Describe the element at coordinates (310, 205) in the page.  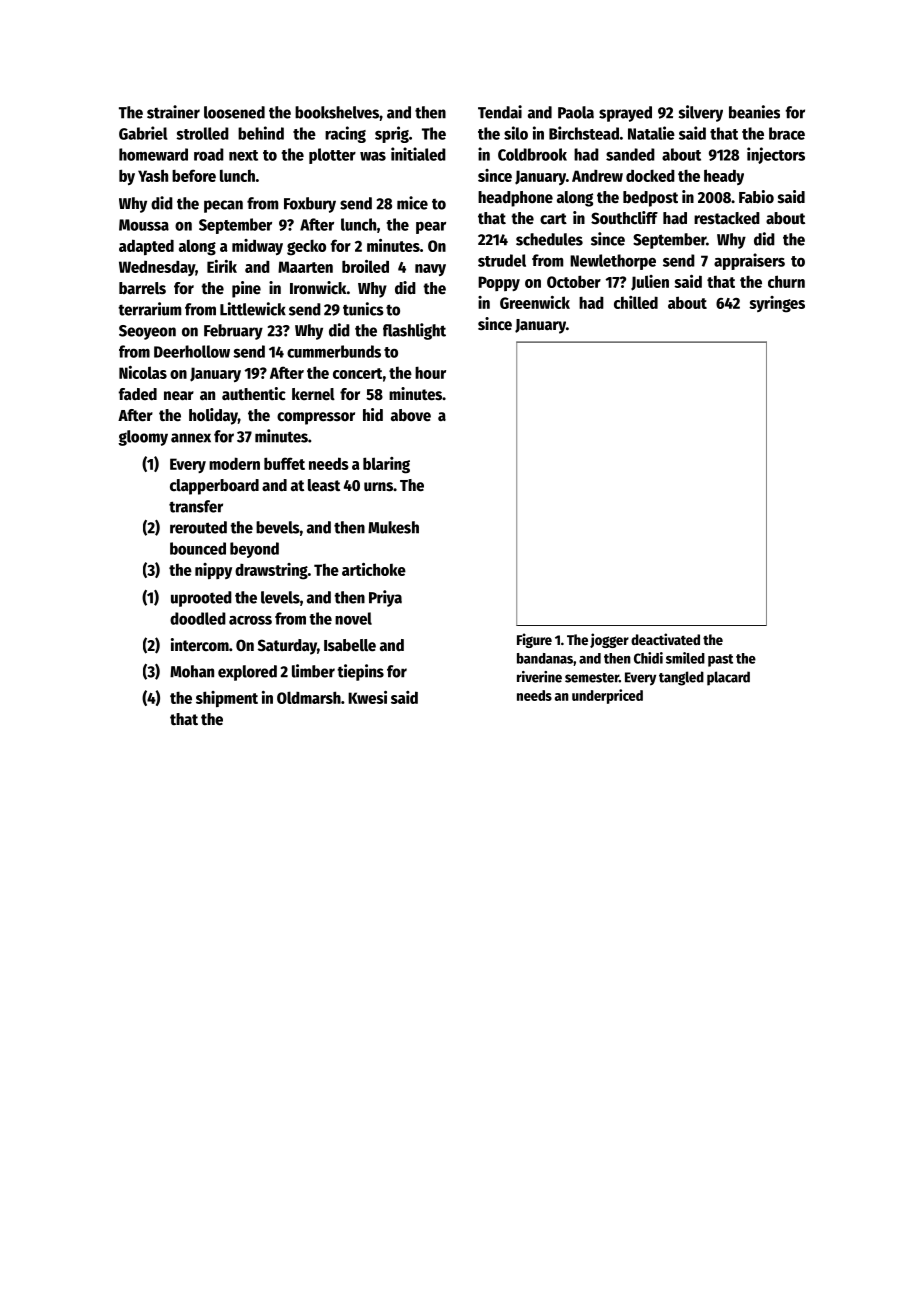
I see `Foxbury` at that location.
